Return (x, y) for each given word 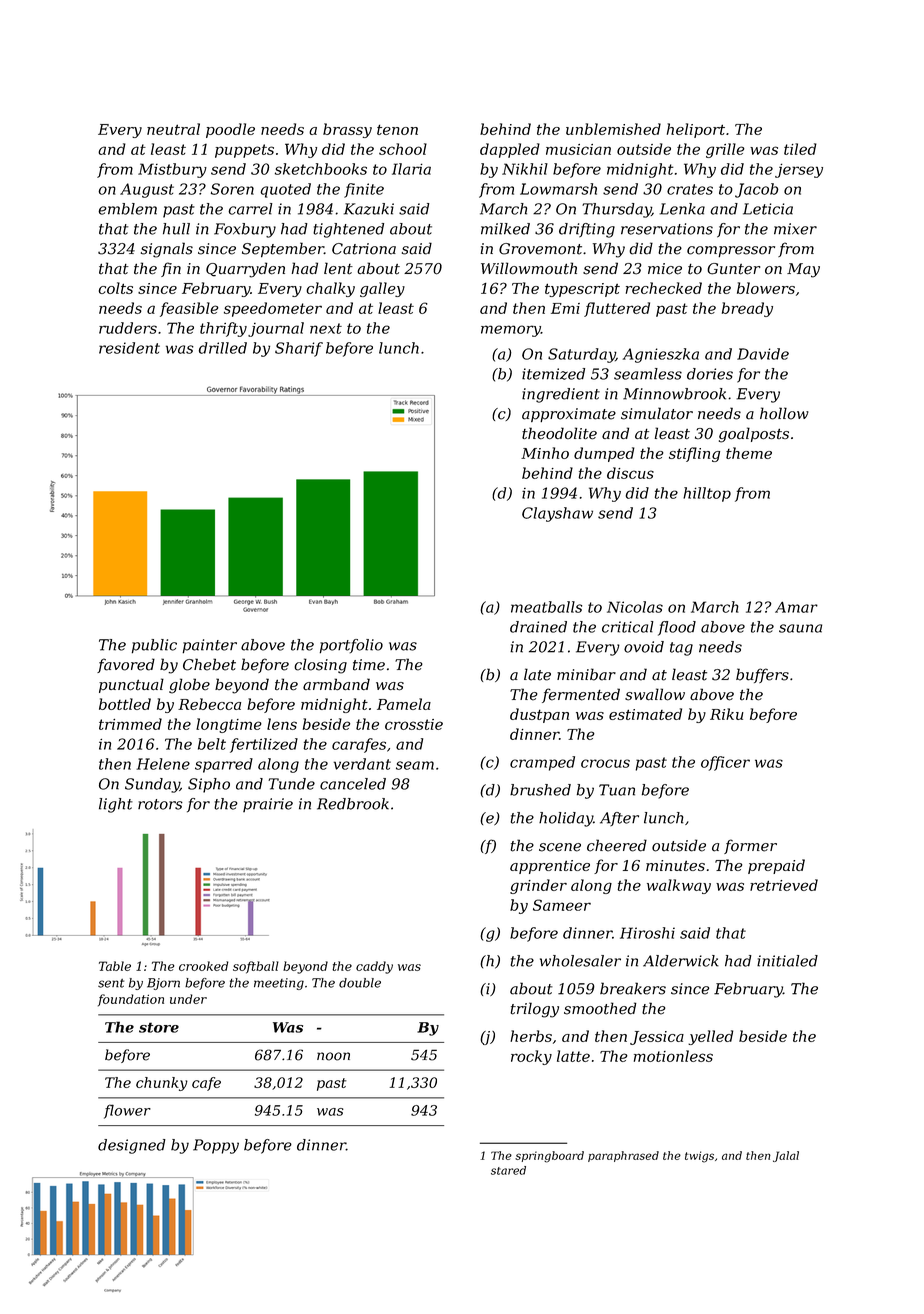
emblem (127, 209)
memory (511, 331)
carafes (359, 745)
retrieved (784, 885)
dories (710, 374)
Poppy (216, 1146)
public (154, 646)
